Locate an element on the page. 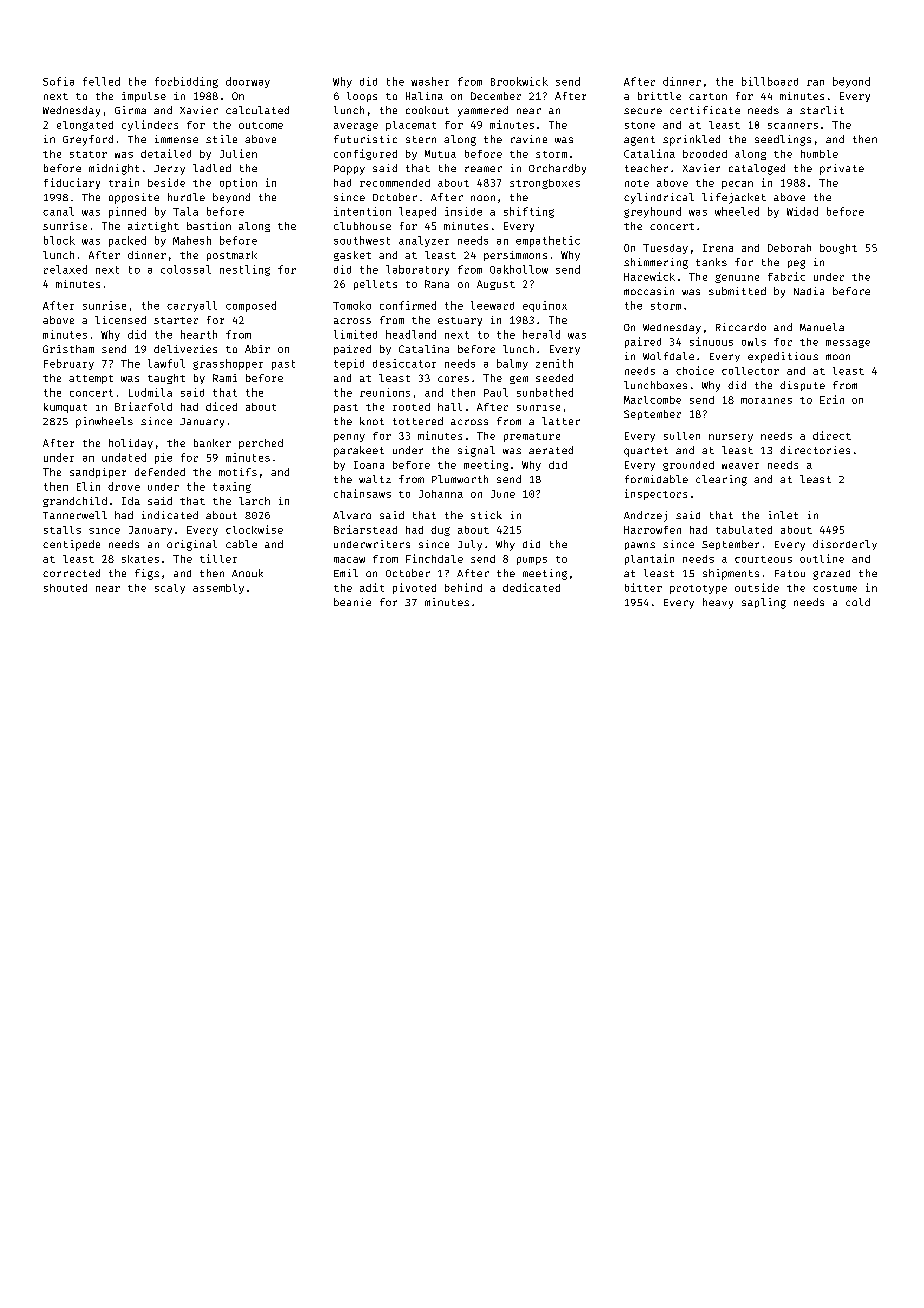 This image has width=924, height=1308. dedicated is located at coordinates (531, 587).
